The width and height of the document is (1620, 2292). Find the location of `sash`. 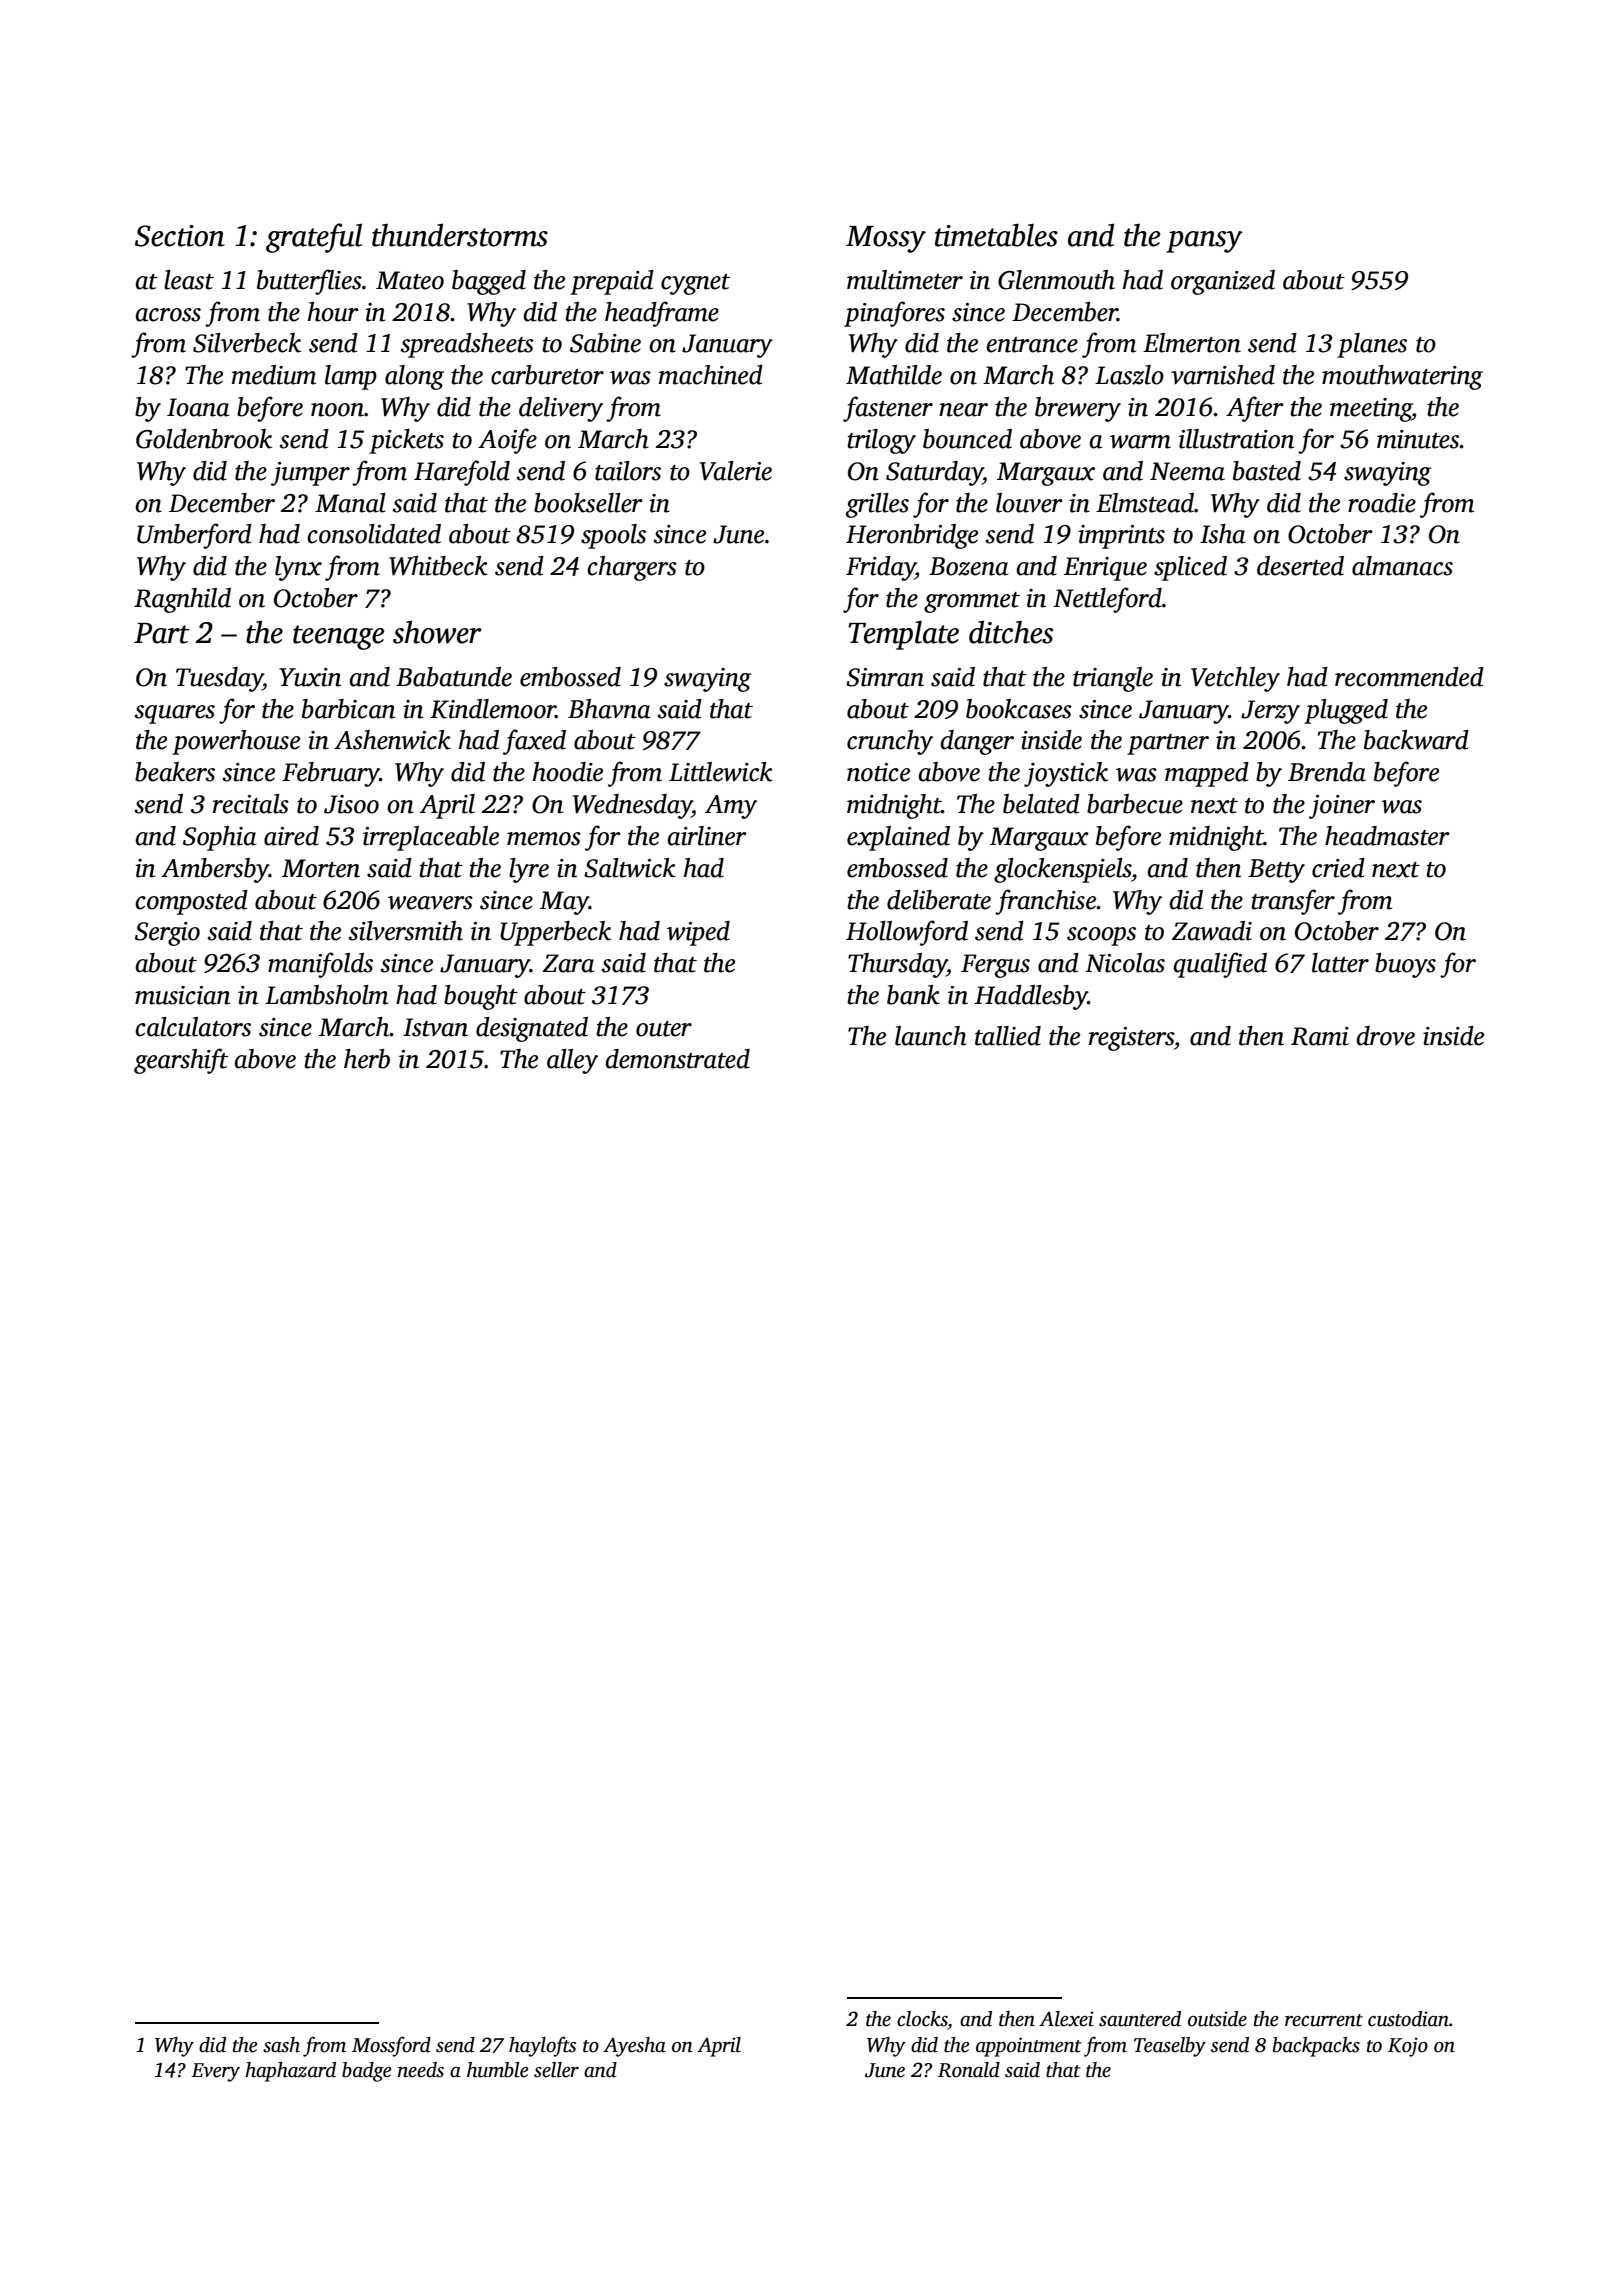

sash is located at coordinates (281, 2045).
